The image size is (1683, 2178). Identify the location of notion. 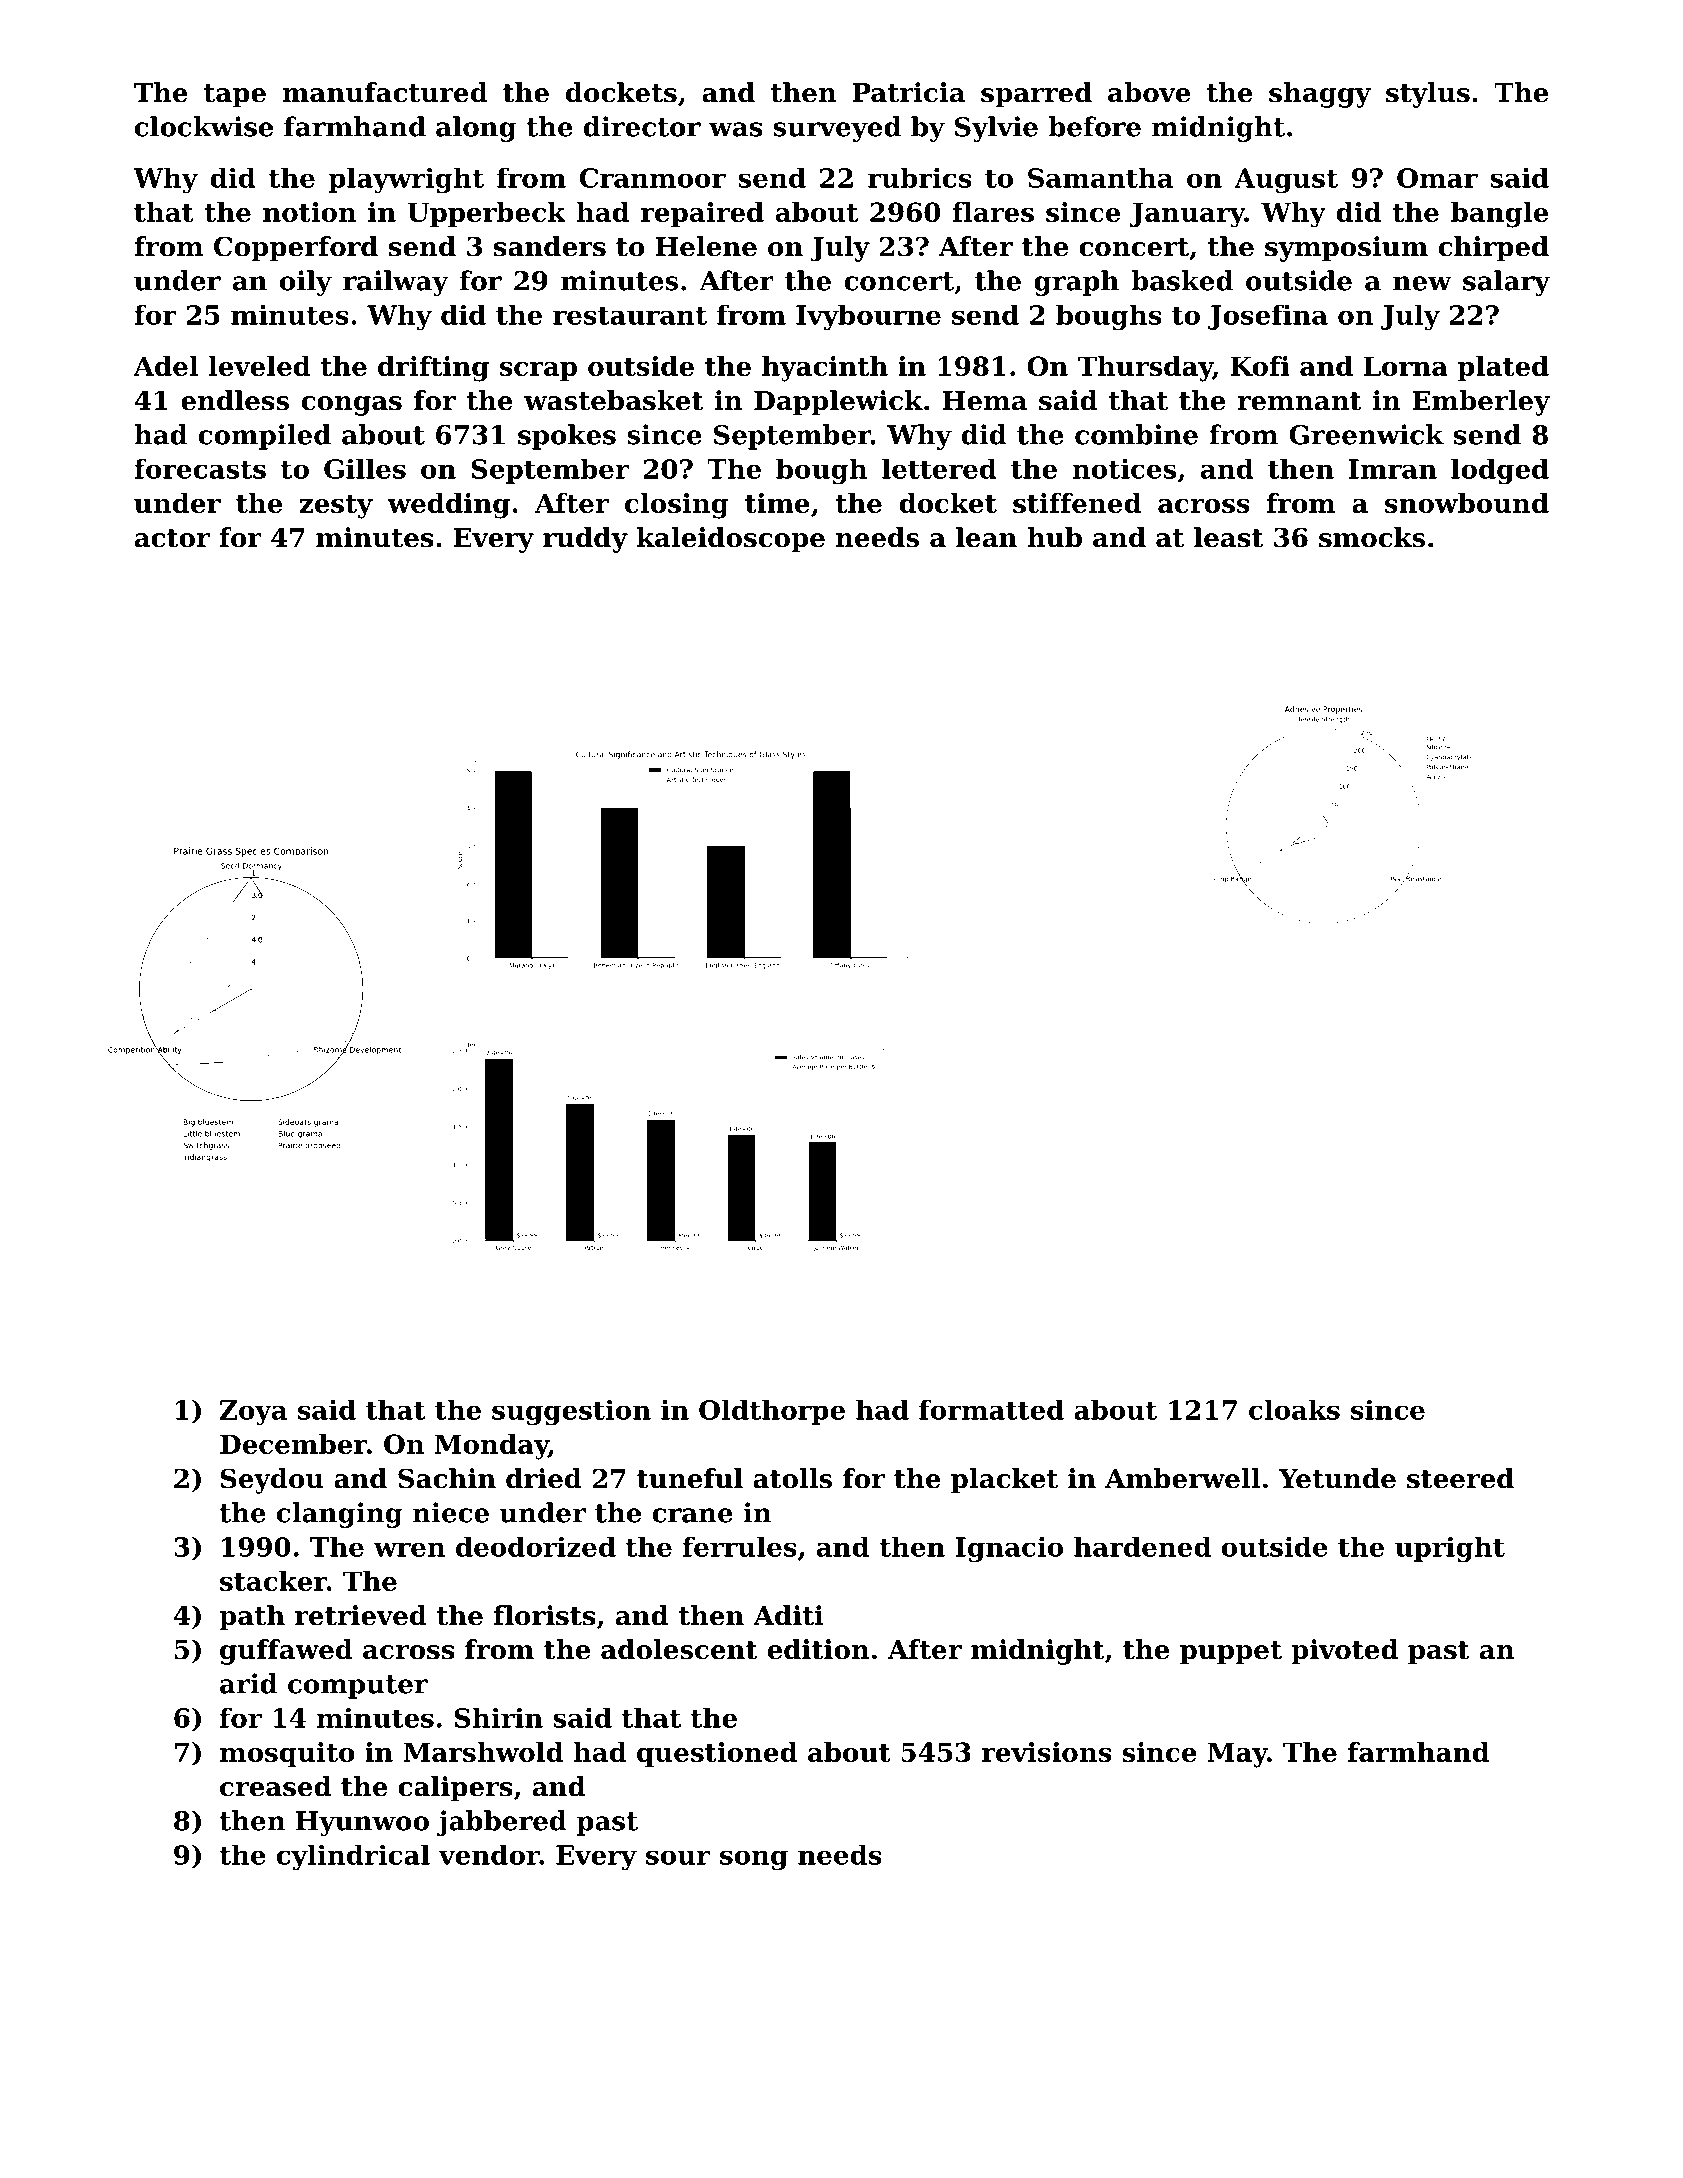
(310, 212).
